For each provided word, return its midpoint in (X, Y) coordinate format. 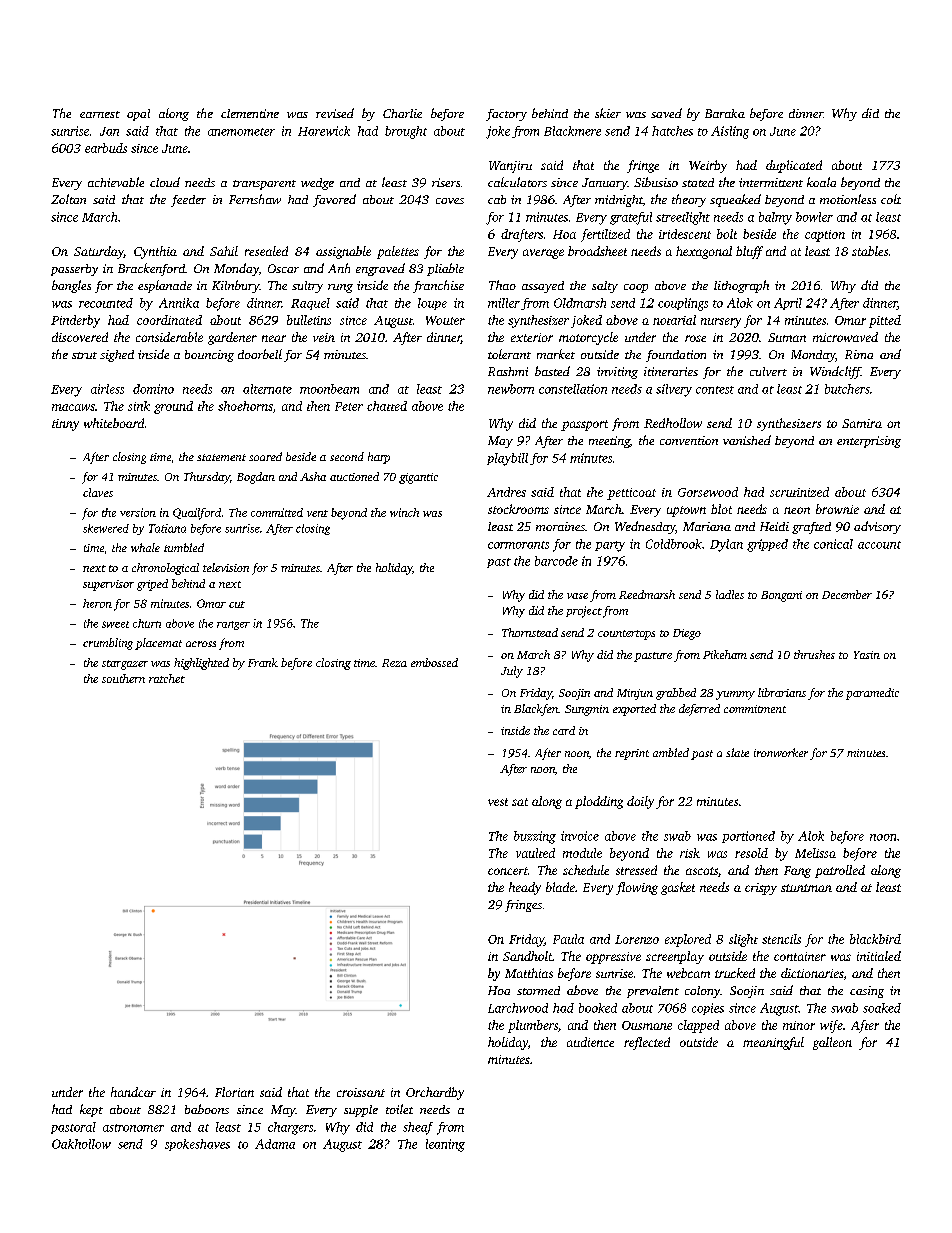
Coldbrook (674, 544)
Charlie (402, 113)
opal (138, 115)
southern (123, 678)
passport (584, 425)
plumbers (533, 1026)
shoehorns (245, 406)
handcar (133, 1092)
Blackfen (536, 710)
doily (640, 802)
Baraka (725, 113)
